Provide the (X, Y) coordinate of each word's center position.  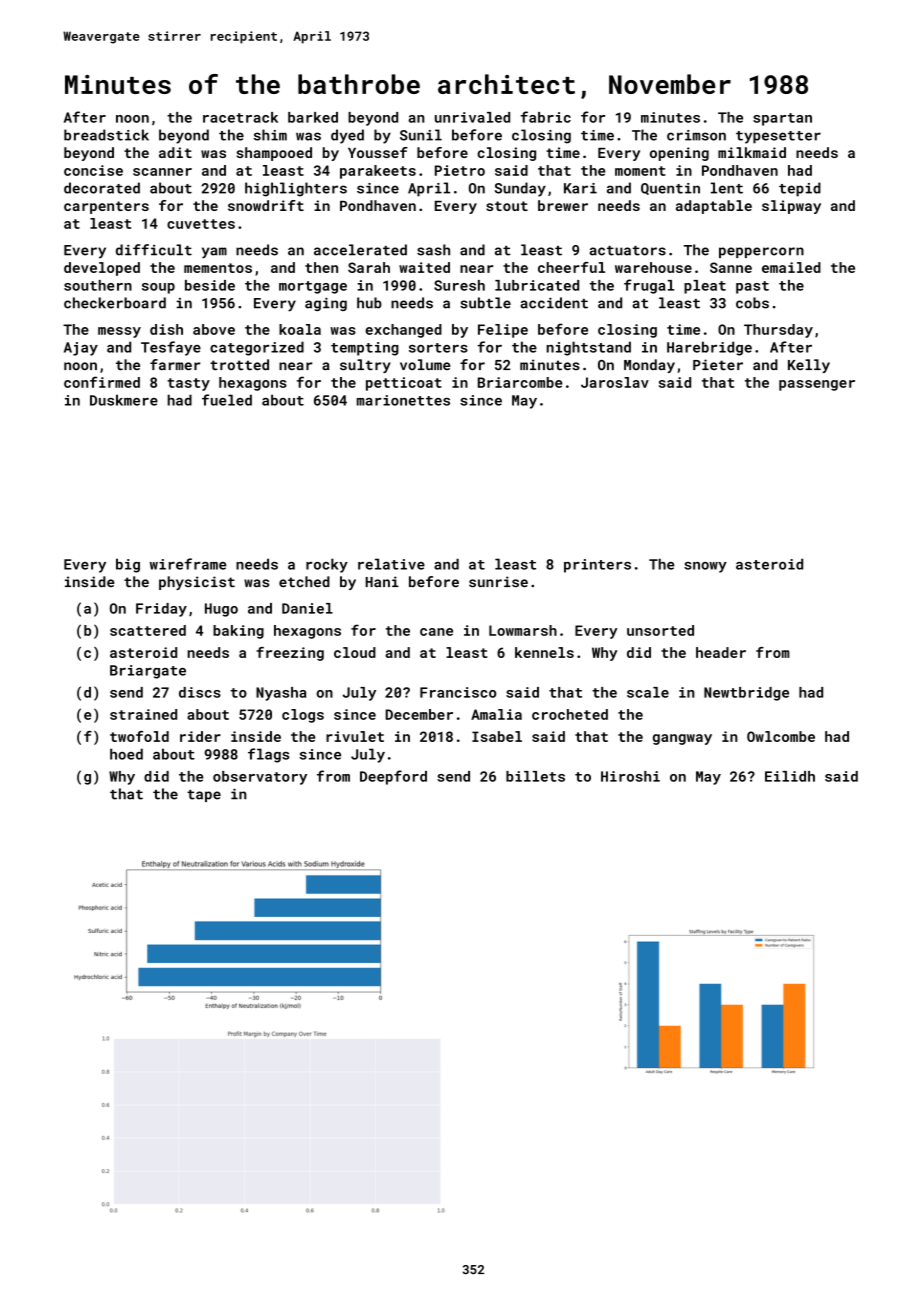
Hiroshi (630, 776)
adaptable (714, 207)
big (128, 565)
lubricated (537, 285)
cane (436, 632)
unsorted (660, 630)
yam (214, 253)
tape (204, 796)
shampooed (274, 154)
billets (535, 776)
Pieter (718, 365)
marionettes (403, 400)
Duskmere (124, 400)
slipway (791, 207)
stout (507, 206)
